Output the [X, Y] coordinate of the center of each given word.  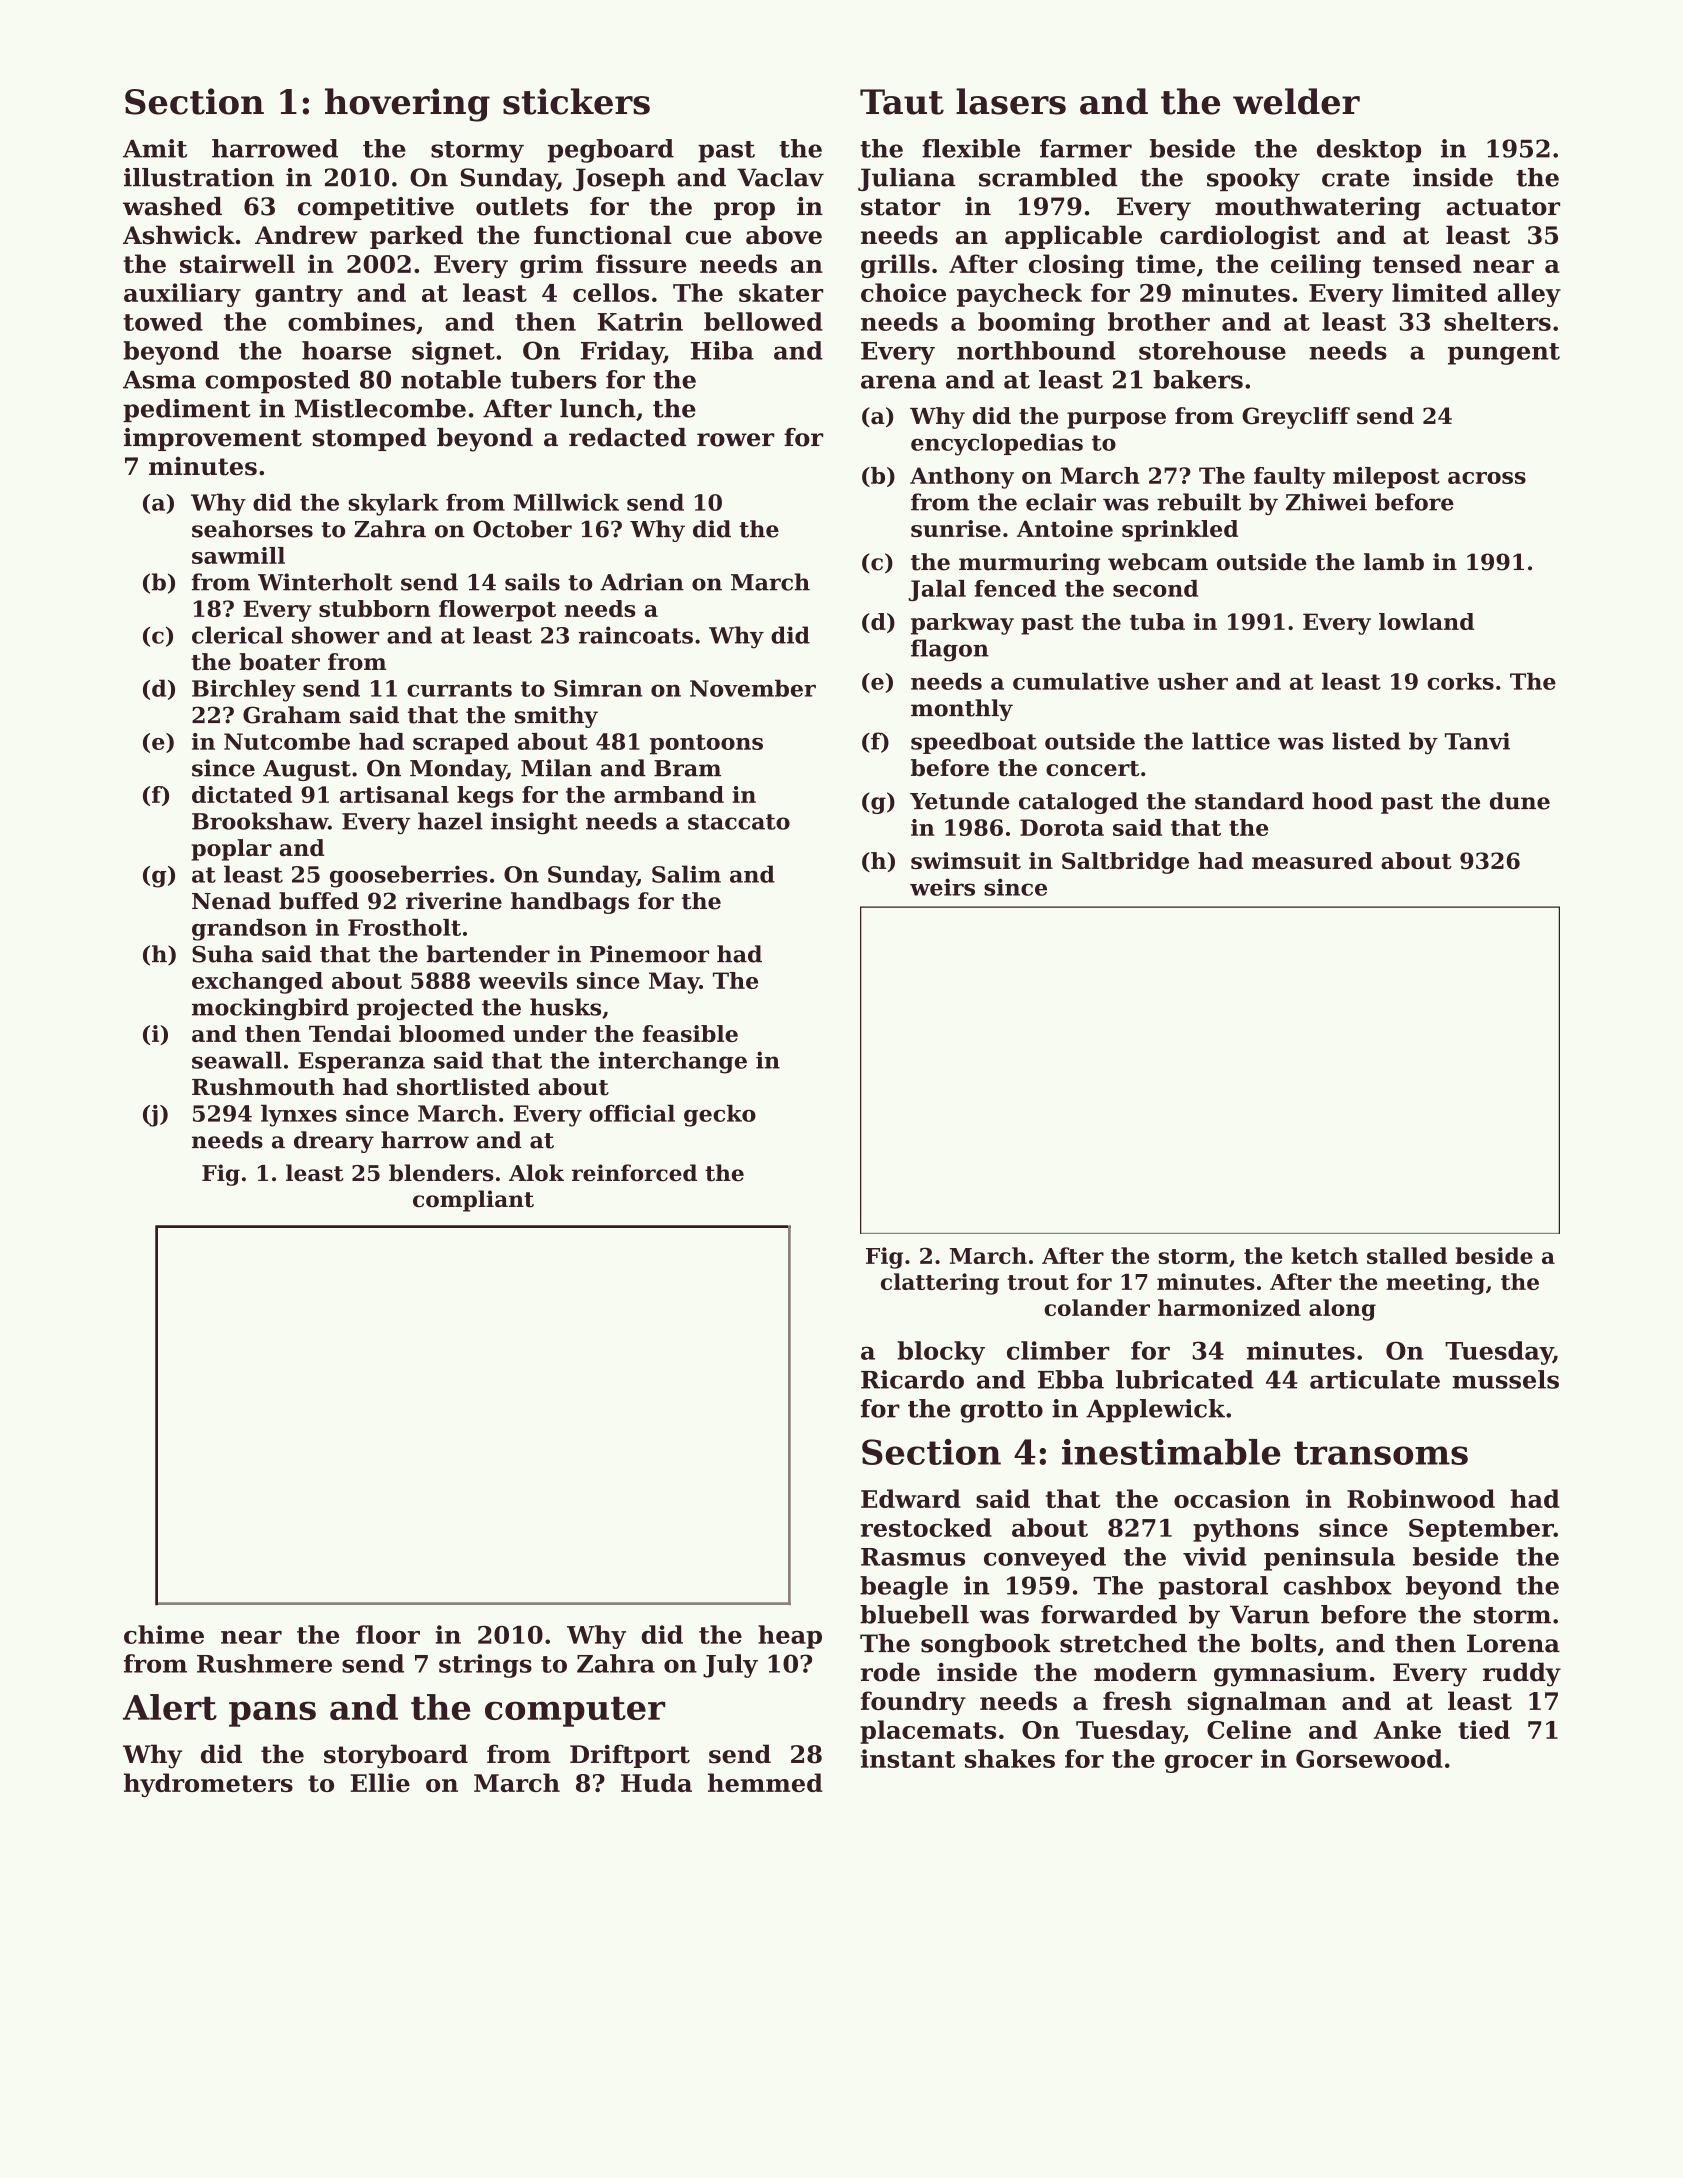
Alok [536, 1173]
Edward [911, 1498]
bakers [1198, 379]
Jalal [937, 590]
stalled [1407, 1255]
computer [575, 1711]
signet [453, 353]
